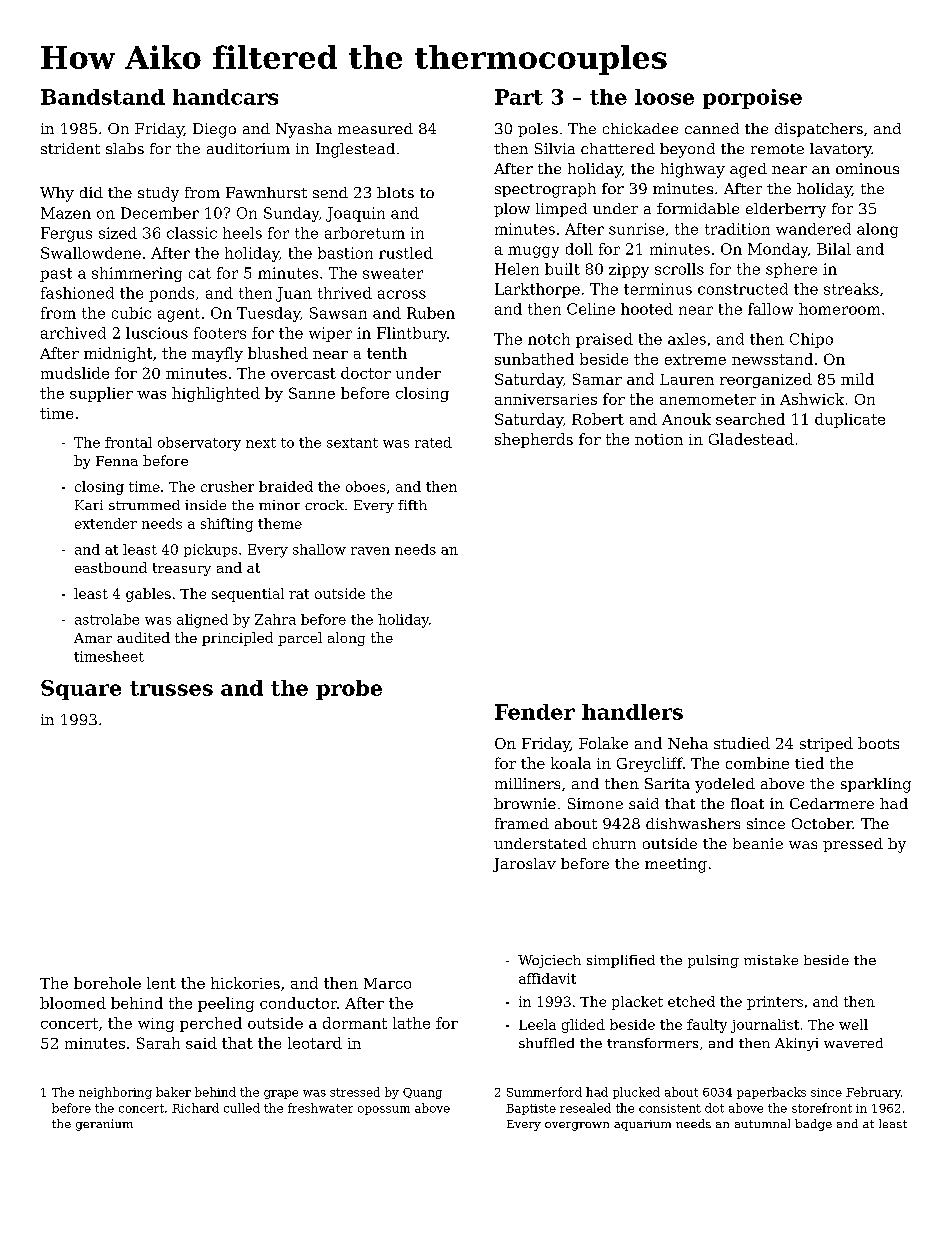 This screenshot has height=1233, width=952. What do you see at coordinates (878, 743) in the screenshot?
I see `boots` at bounding box center [878, 743].
